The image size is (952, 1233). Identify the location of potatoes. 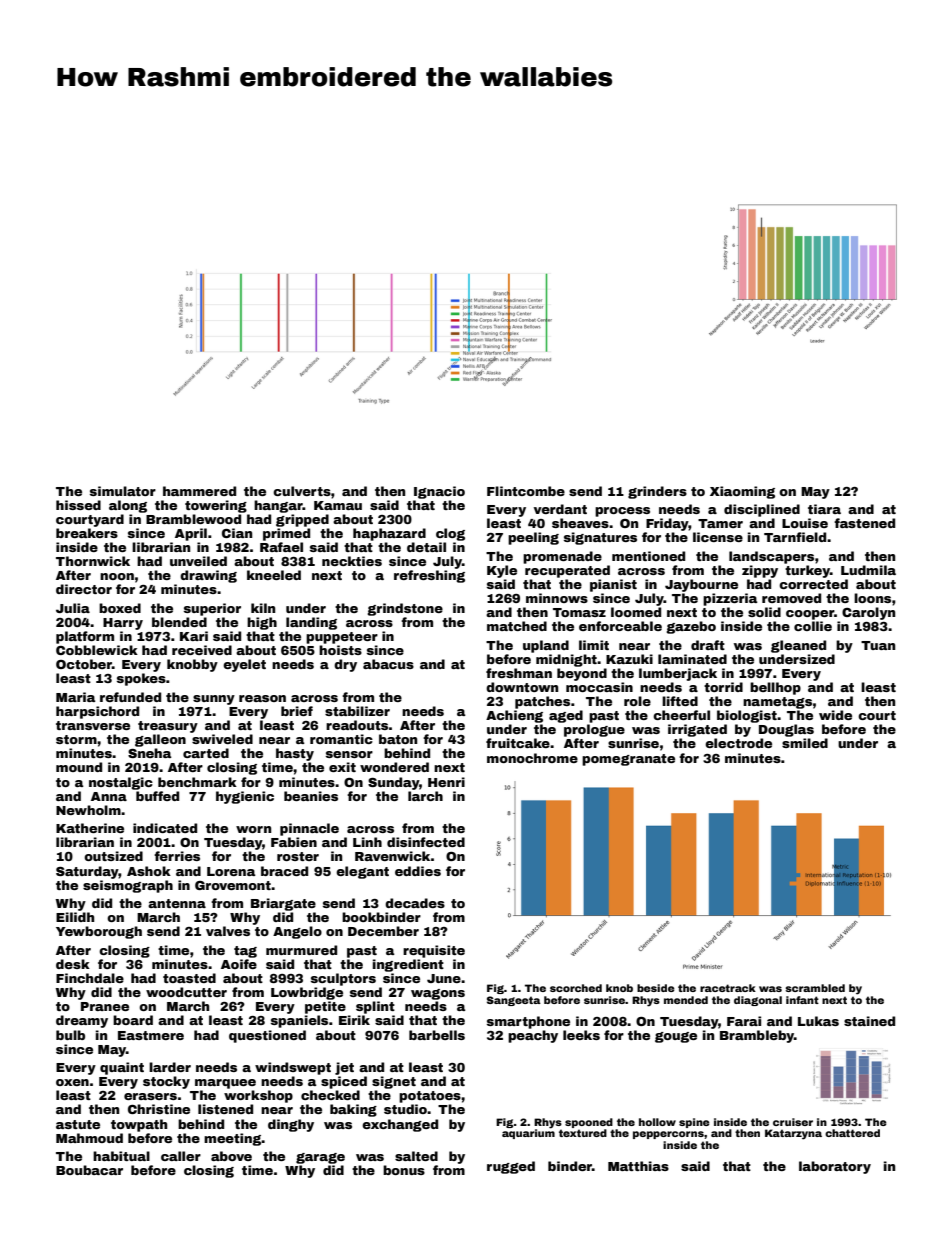
(430, 1097).
